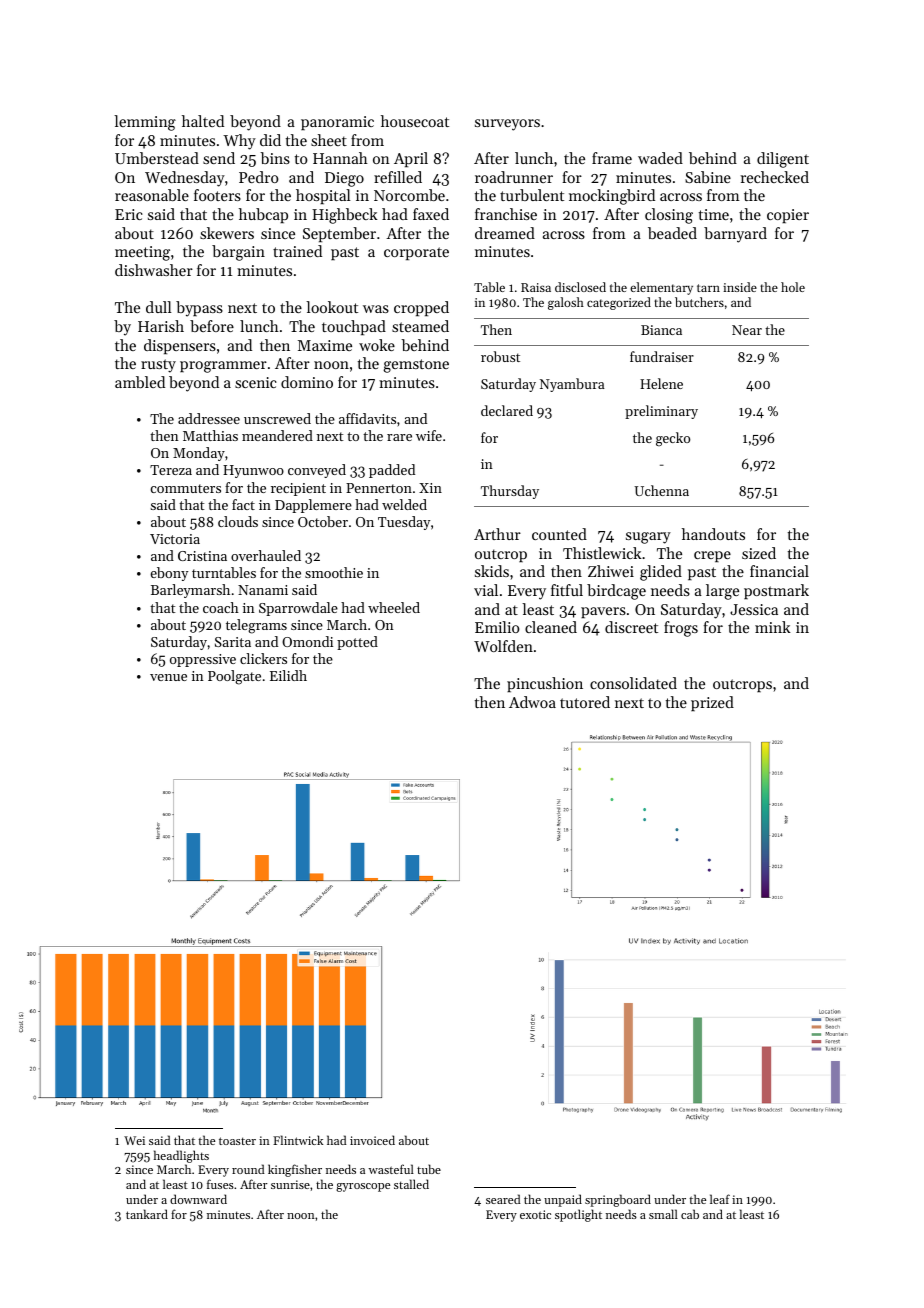 The width and height of the screenshot is (924, 1308). Describe the element at coordinates (536, 287) in the screenshot. I see `Raisa` at that location.
